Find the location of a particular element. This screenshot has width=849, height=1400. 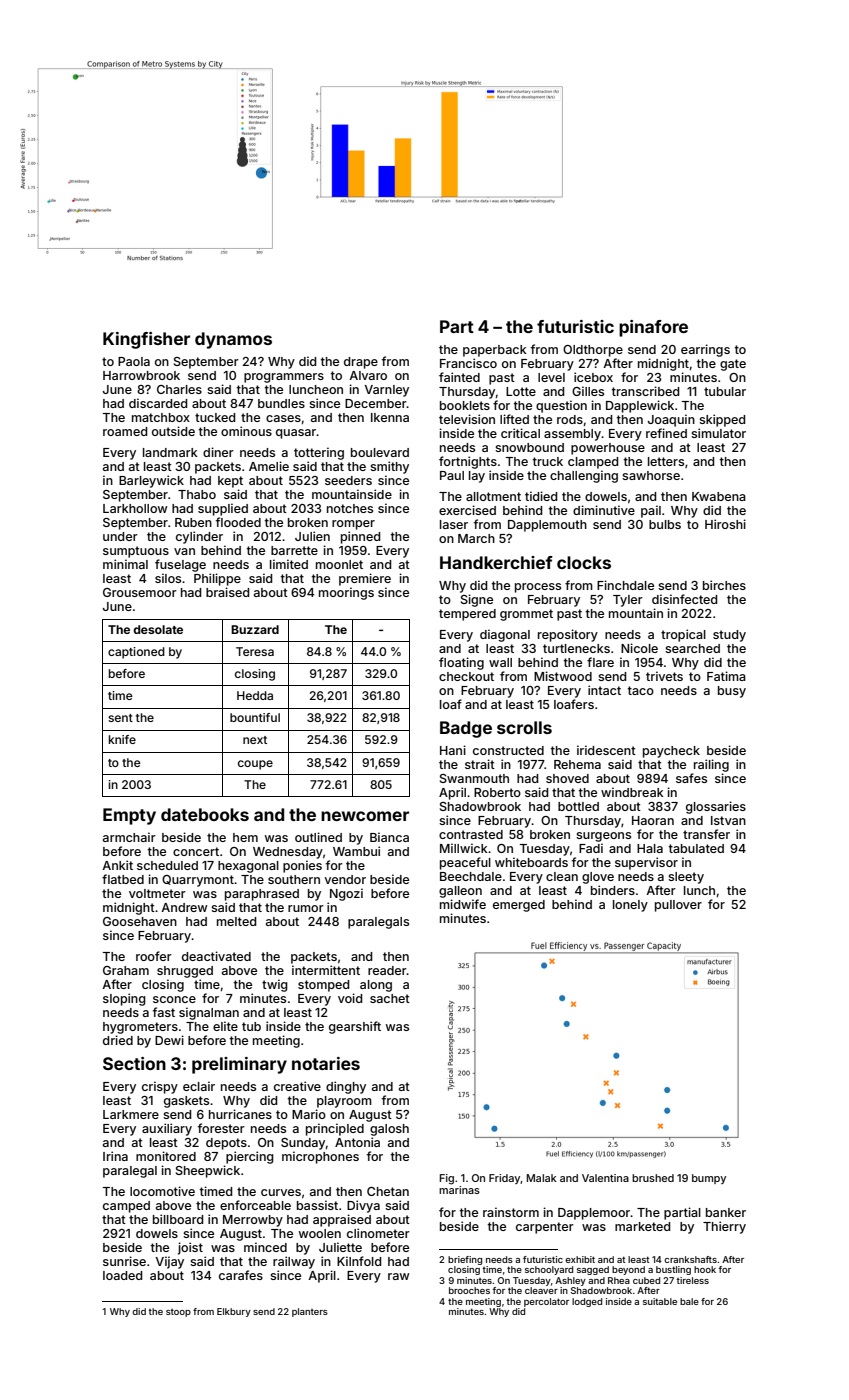

coupe is located at coordinates (255, 765).
